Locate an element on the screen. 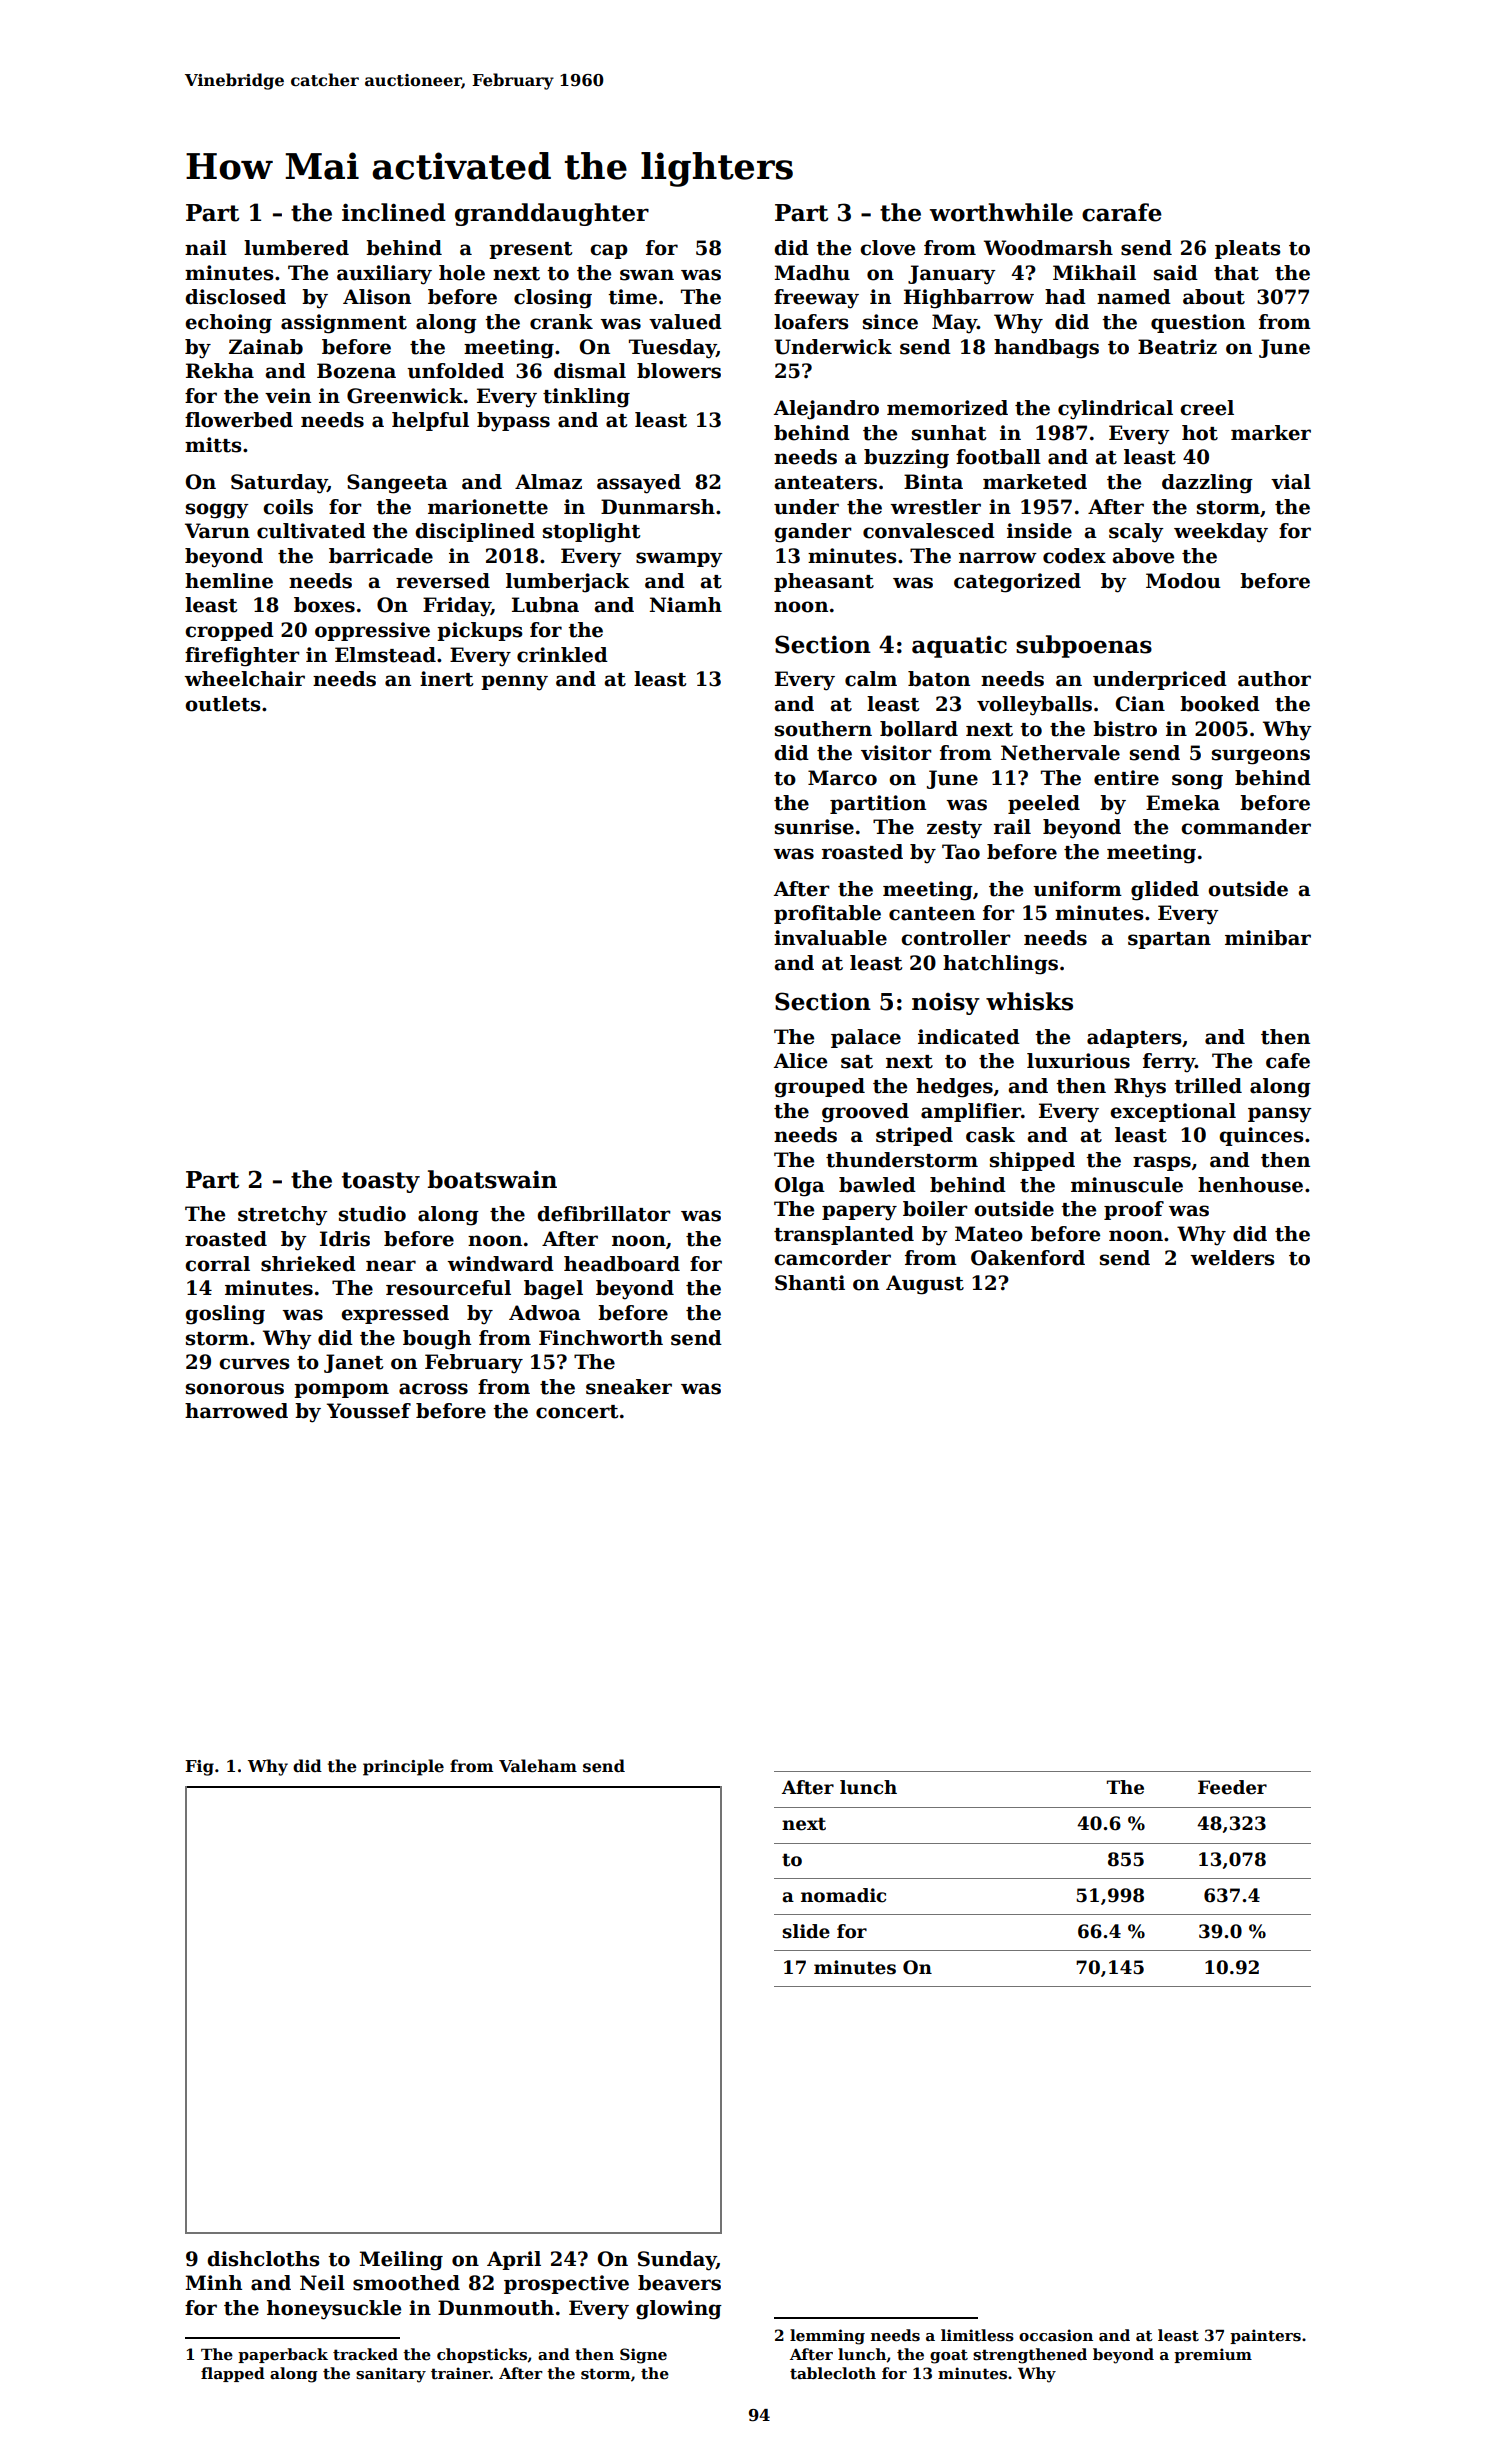 The width and height of the screenshot is (1496, 2464). curves is located at coordinates (254, 1364).
